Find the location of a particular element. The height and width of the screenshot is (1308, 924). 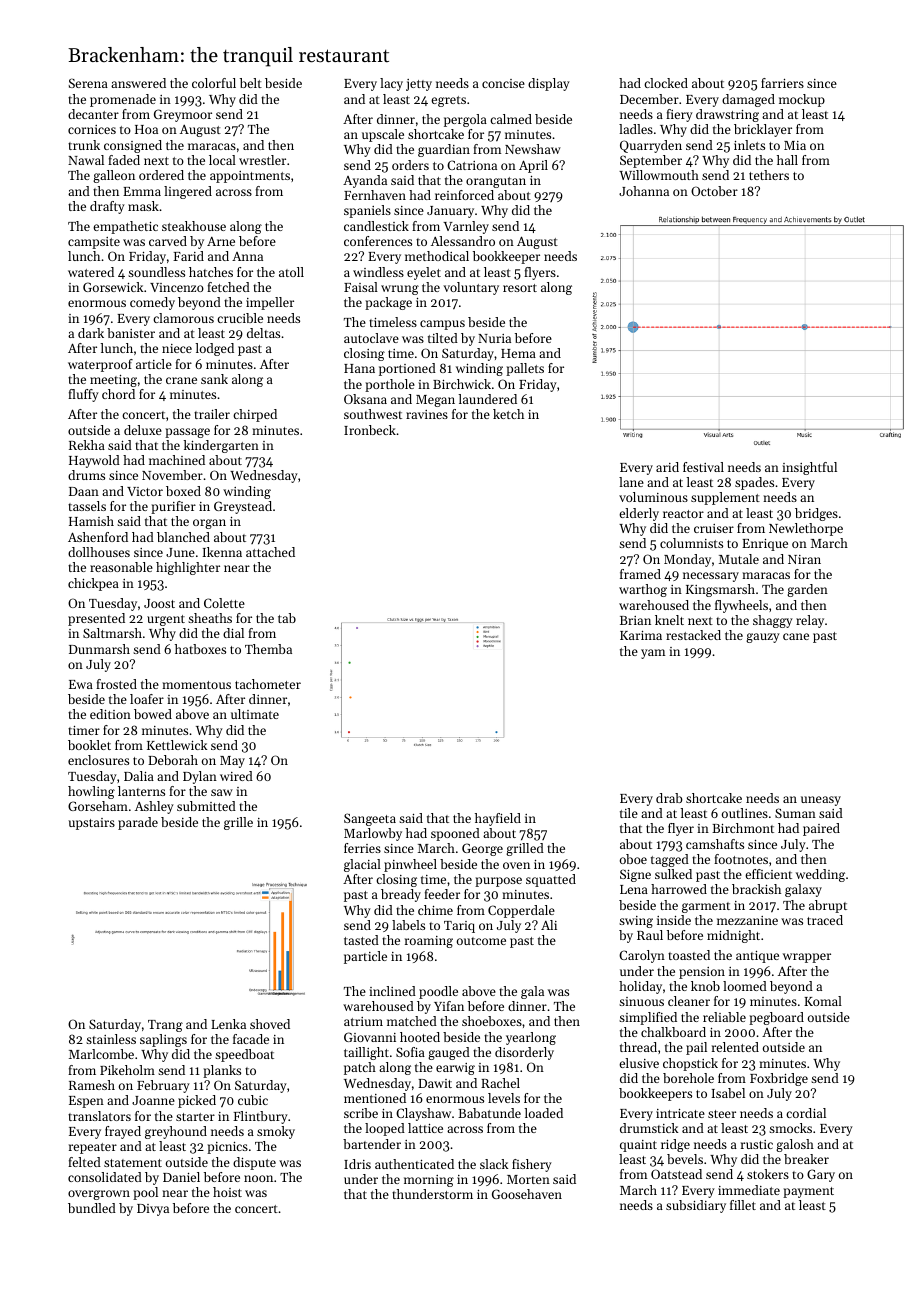

bundled is located at coordinates (92, 1208).
